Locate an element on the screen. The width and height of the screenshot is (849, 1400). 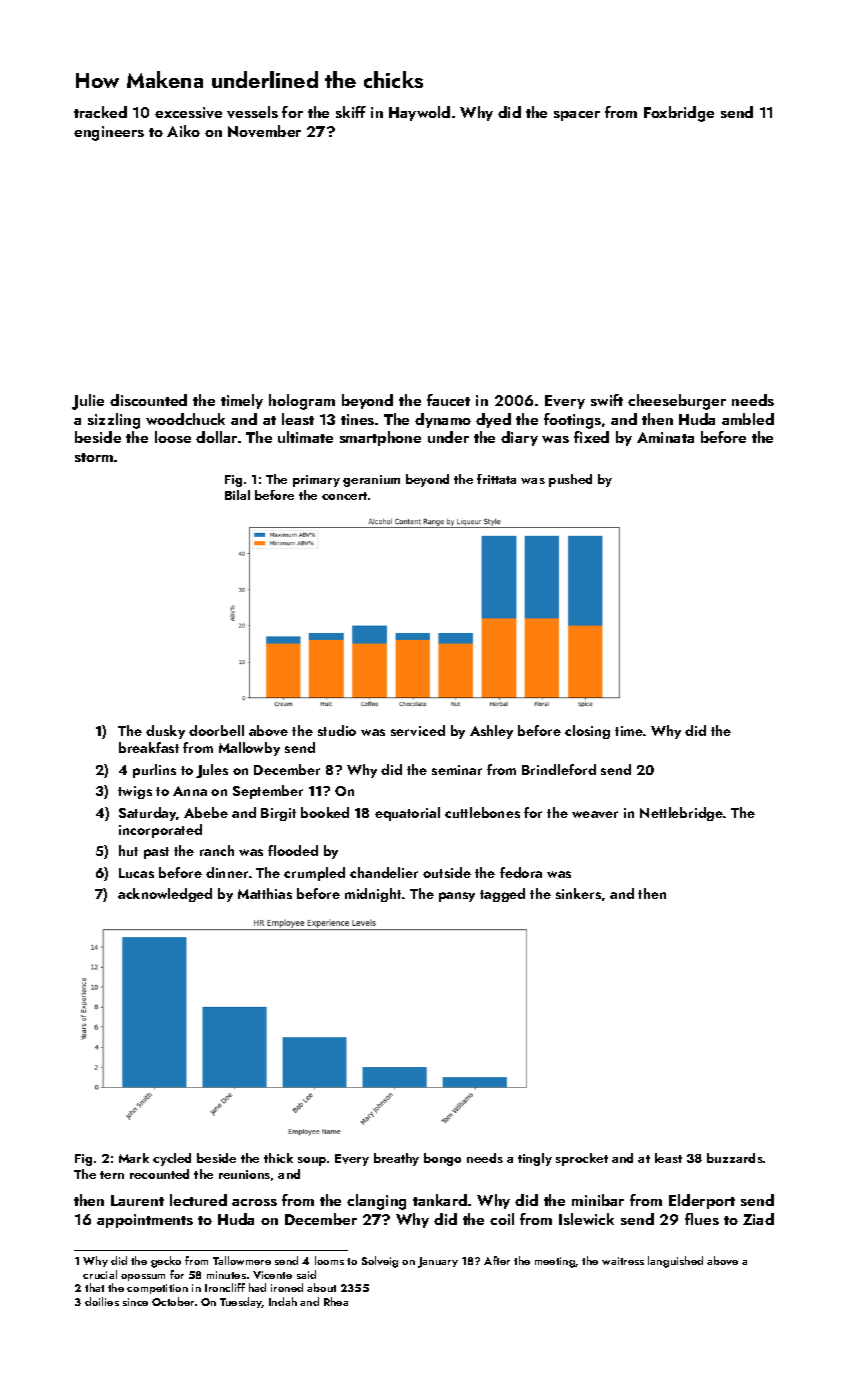
recounted is located at coordinates (159, 1174).
